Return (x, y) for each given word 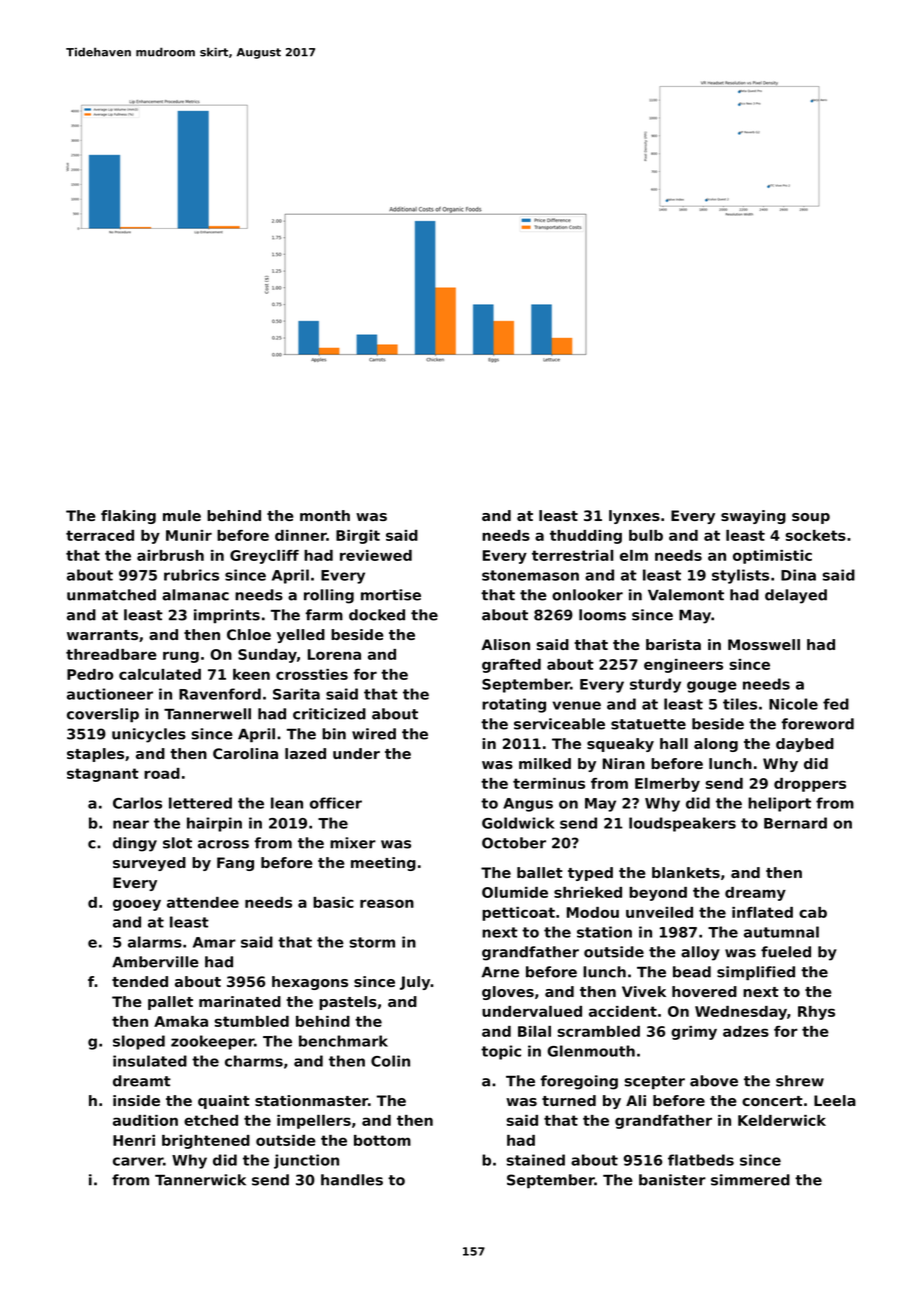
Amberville (155, 962)
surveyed (149, 864)
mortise (391, 595)
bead (692, 972)
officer (336, 803)
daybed (805, 745)
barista (673, 644)
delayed (796, 596)
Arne (500, 972)
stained (536, 1160)
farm (324, 615)
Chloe (249, 634)
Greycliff (264, 557)
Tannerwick (200, 1180)
